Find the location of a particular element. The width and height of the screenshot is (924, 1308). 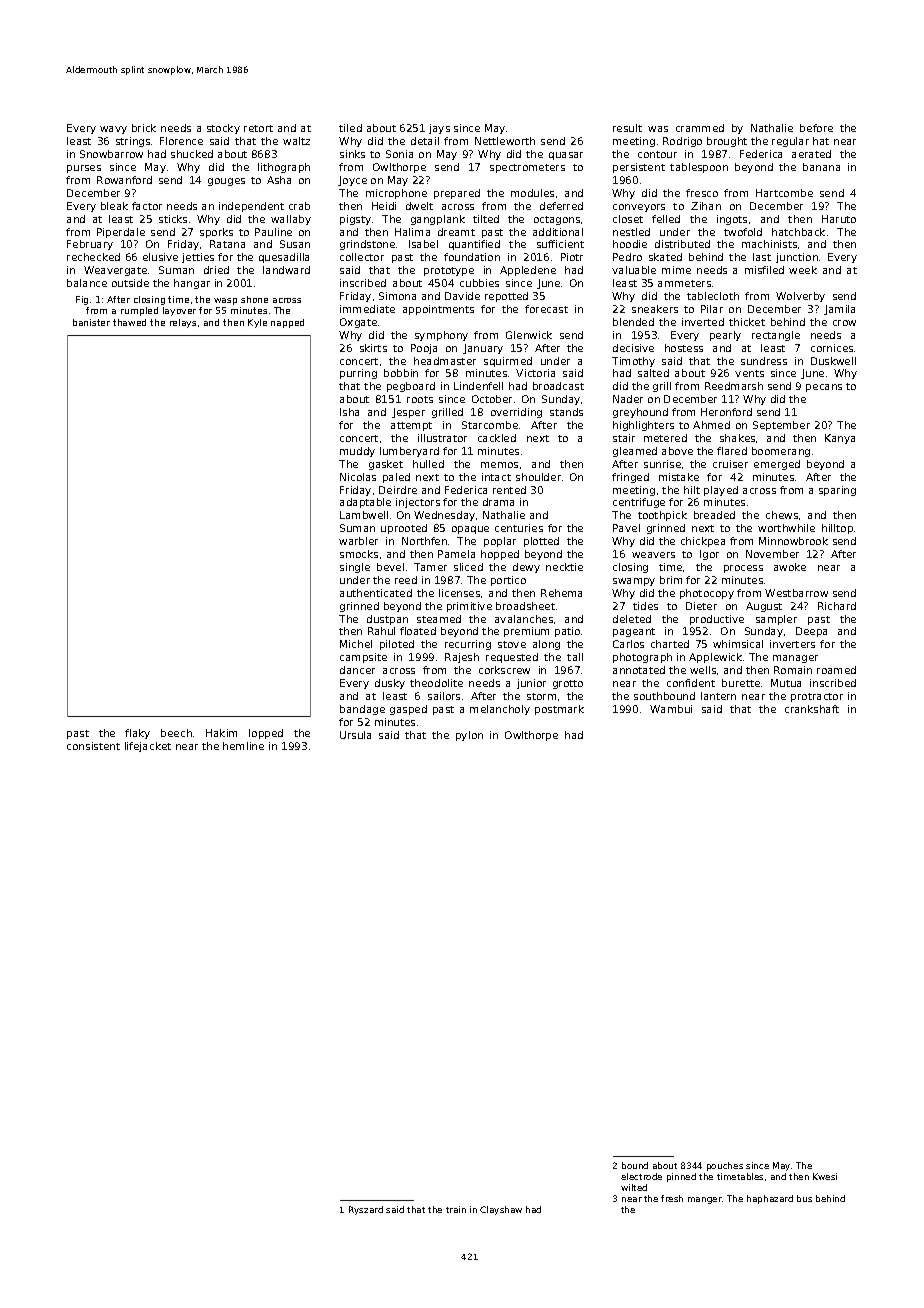

Clayshaw is located at coordinates (501, 1210).
